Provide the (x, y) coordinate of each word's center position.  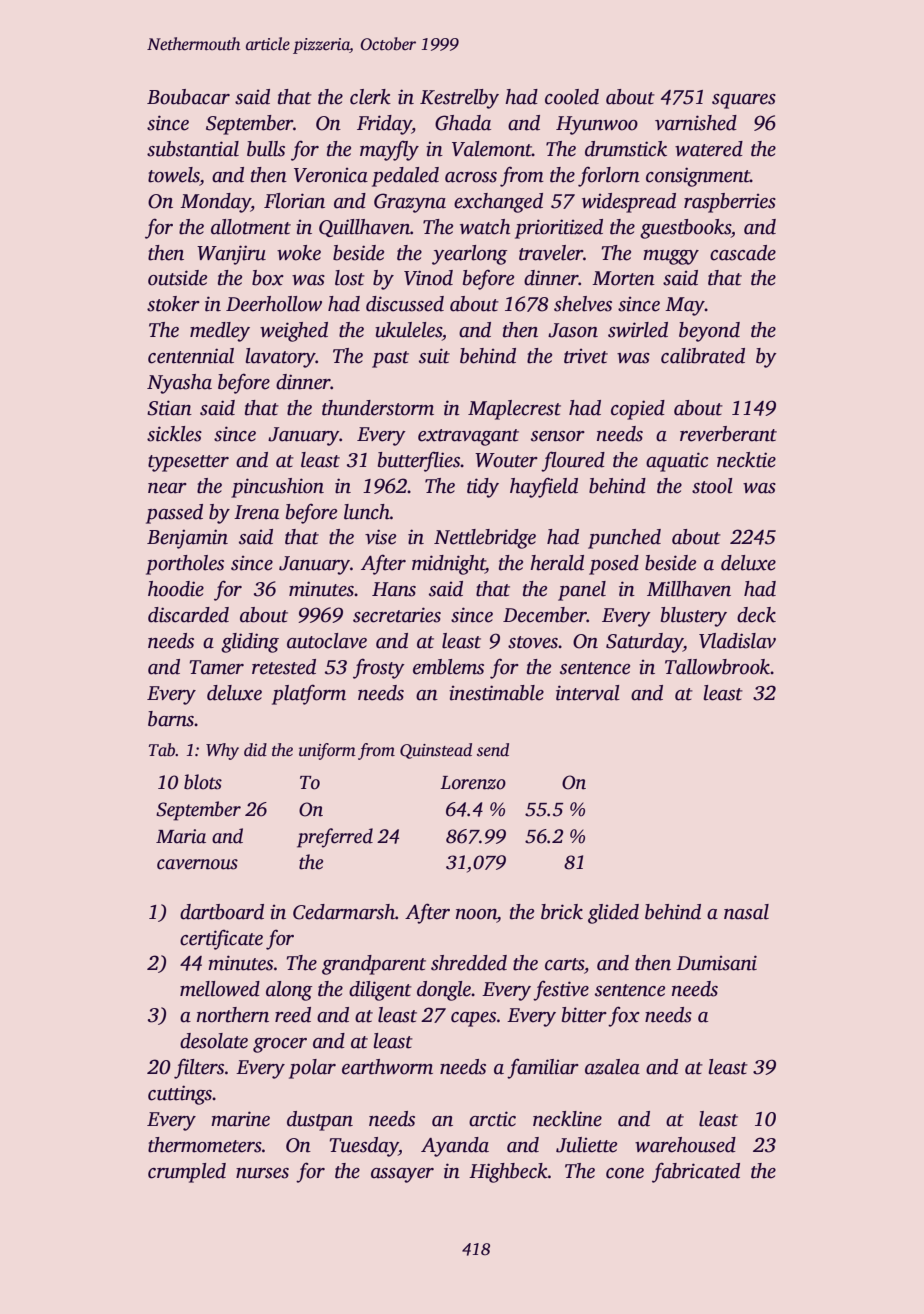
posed (614, 565)
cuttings (180, 1095)
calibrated (703, 356)
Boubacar (188, 97)
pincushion (277, 488)
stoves (533, 642)
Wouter (506, 460)
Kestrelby (459, 99)
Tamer (216, 667)
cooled (572, 97)
